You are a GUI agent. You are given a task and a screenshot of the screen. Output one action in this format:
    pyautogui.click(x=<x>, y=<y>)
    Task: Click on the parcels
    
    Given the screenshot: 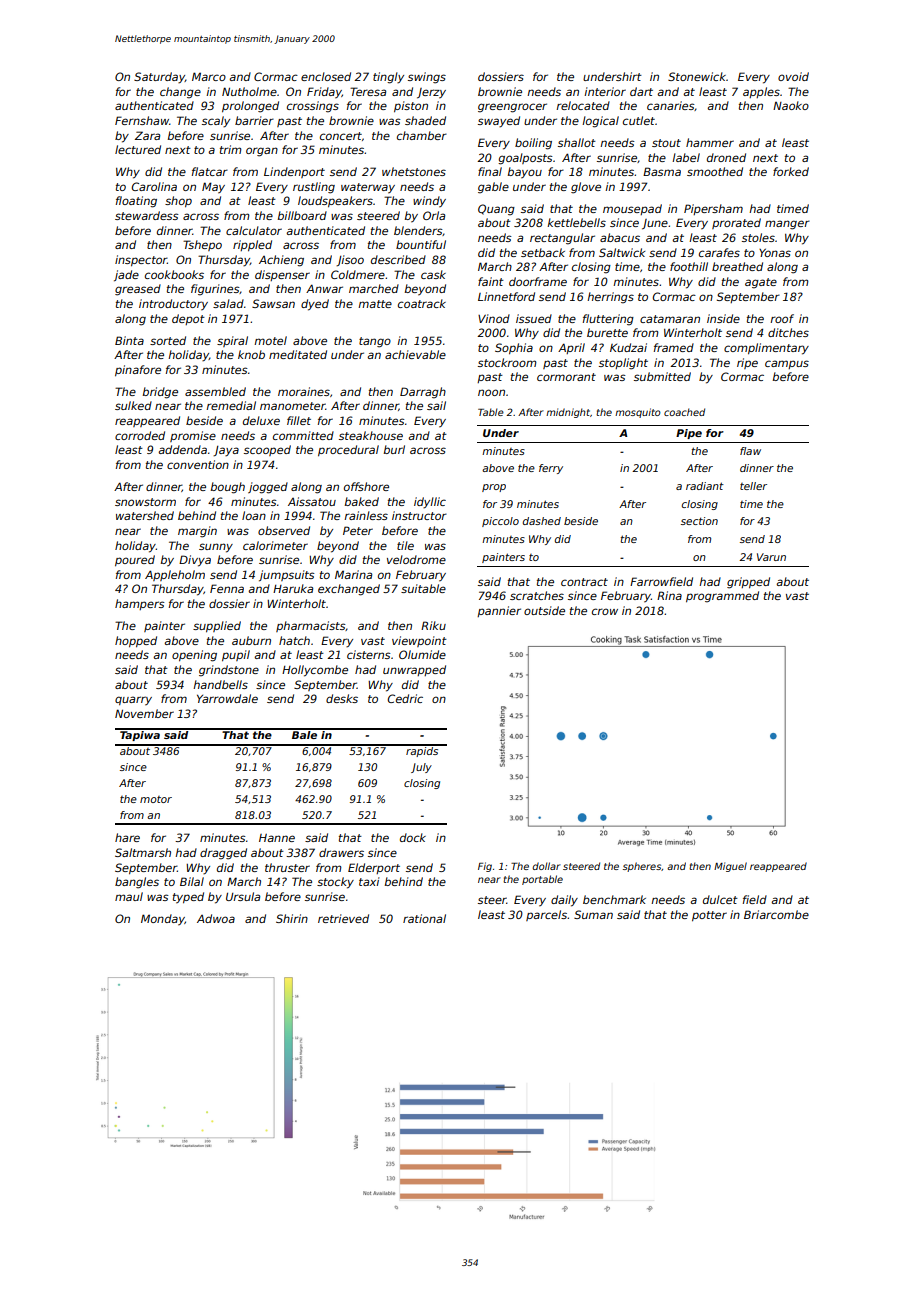 What is the action you would take?
    pyautogui.click(x=546, y=915)
